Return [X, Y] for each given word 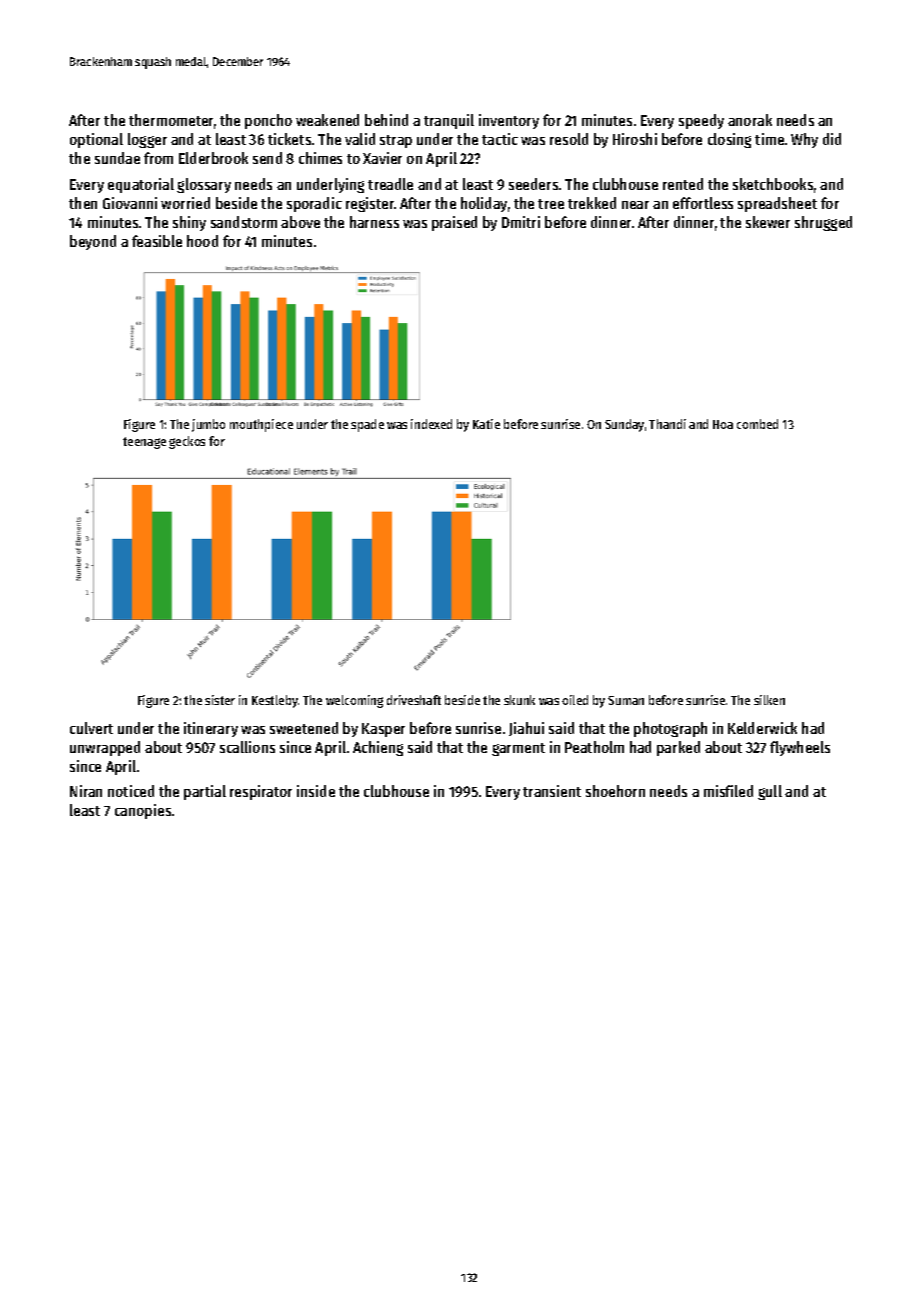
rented [683, 184]
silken [769, 700]
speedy [701, 121]
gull [770, 792]
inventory [509, 121]
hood [202, 241]
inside [316, 791]
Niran [86, 791]
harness [374, 222]
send [267, 158]
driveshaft [414, 700]
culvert [91, 728]
